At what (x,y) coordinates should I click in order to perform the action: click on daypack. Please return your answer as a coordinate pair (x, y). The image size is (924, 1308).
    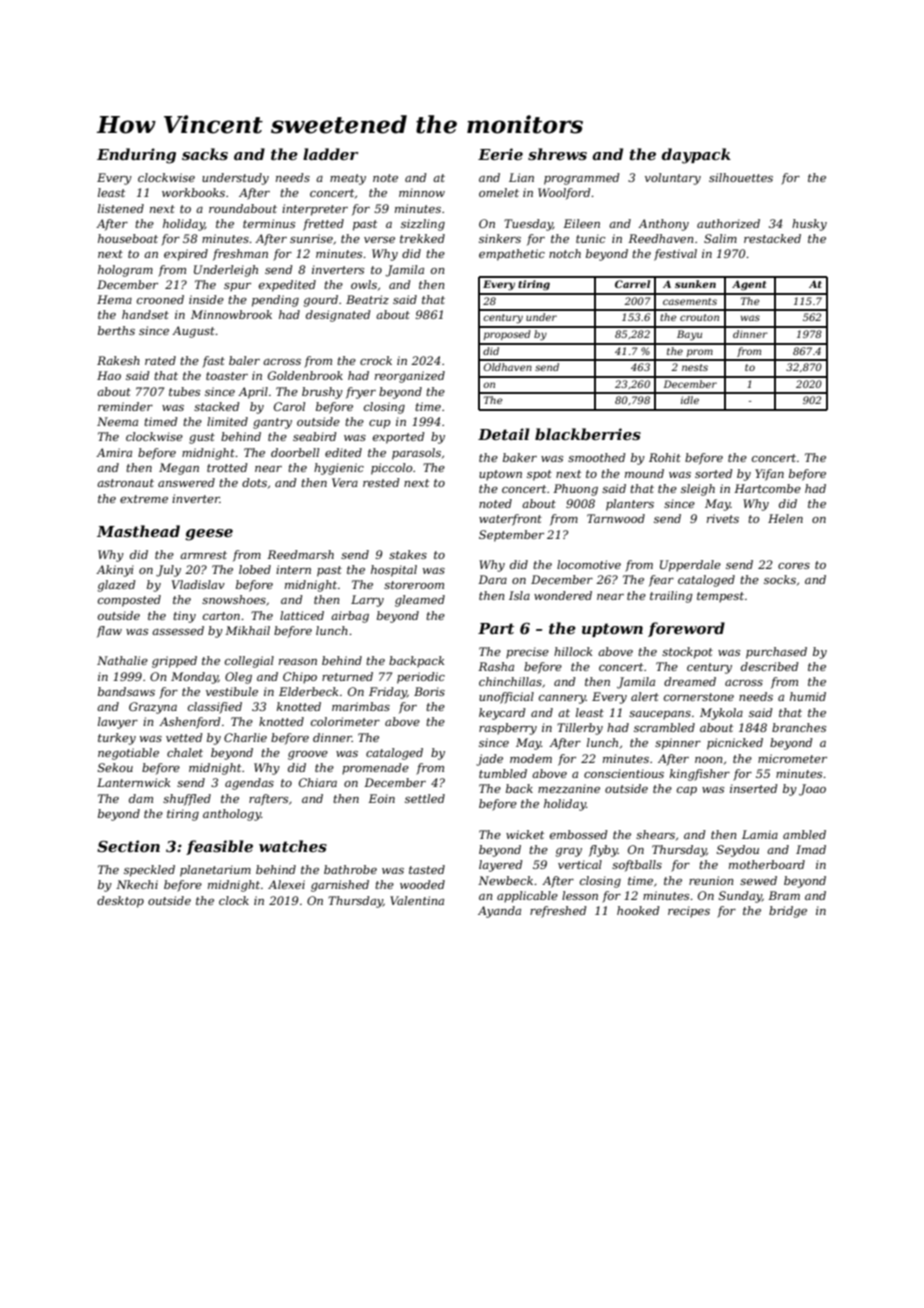
    Looking at the image, I should click on (696, 156).
